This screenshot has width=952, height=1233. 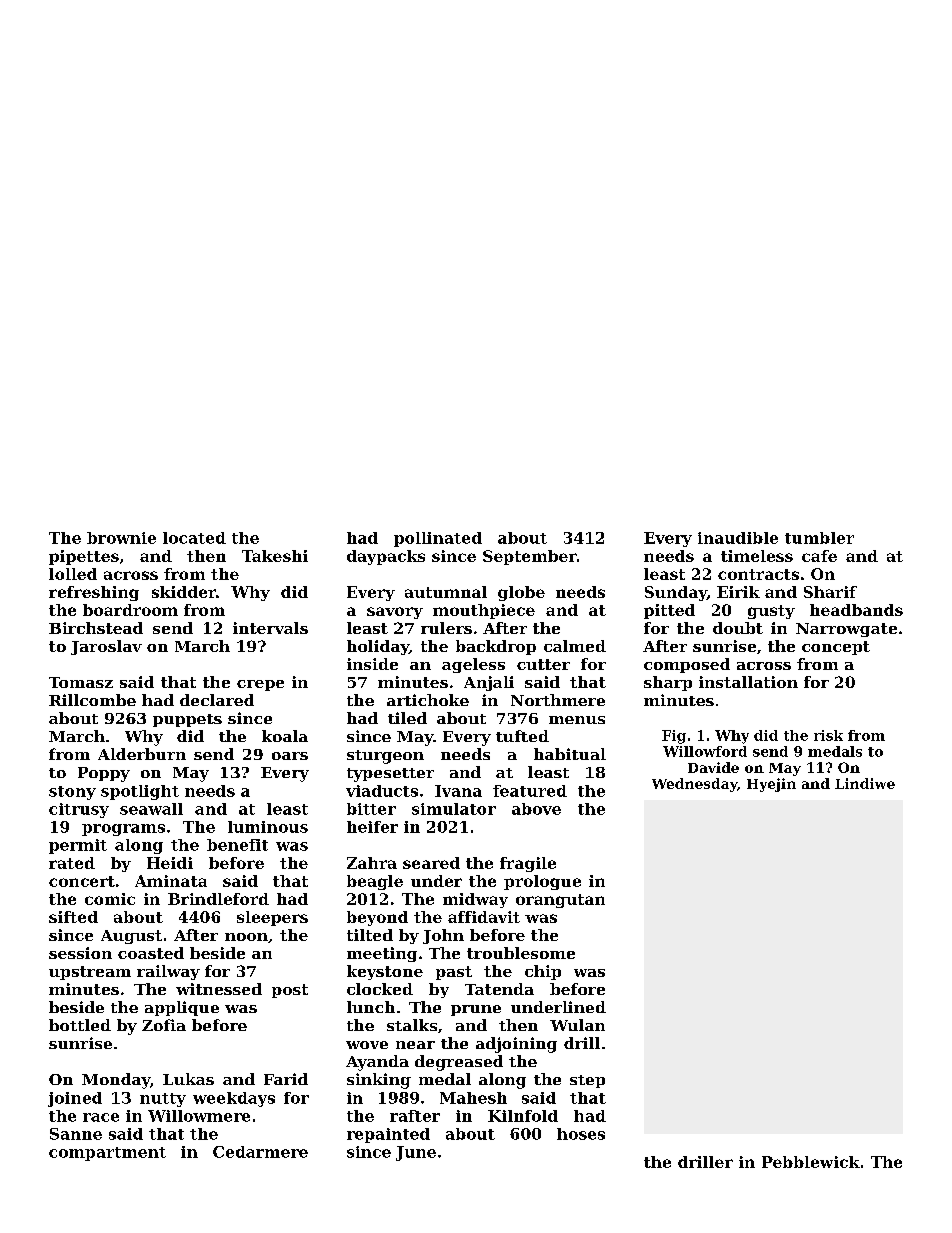 What do you see at coordinates (819, 556) in the screenshot?
I see `cafe` at bounding box center [819, 556].
